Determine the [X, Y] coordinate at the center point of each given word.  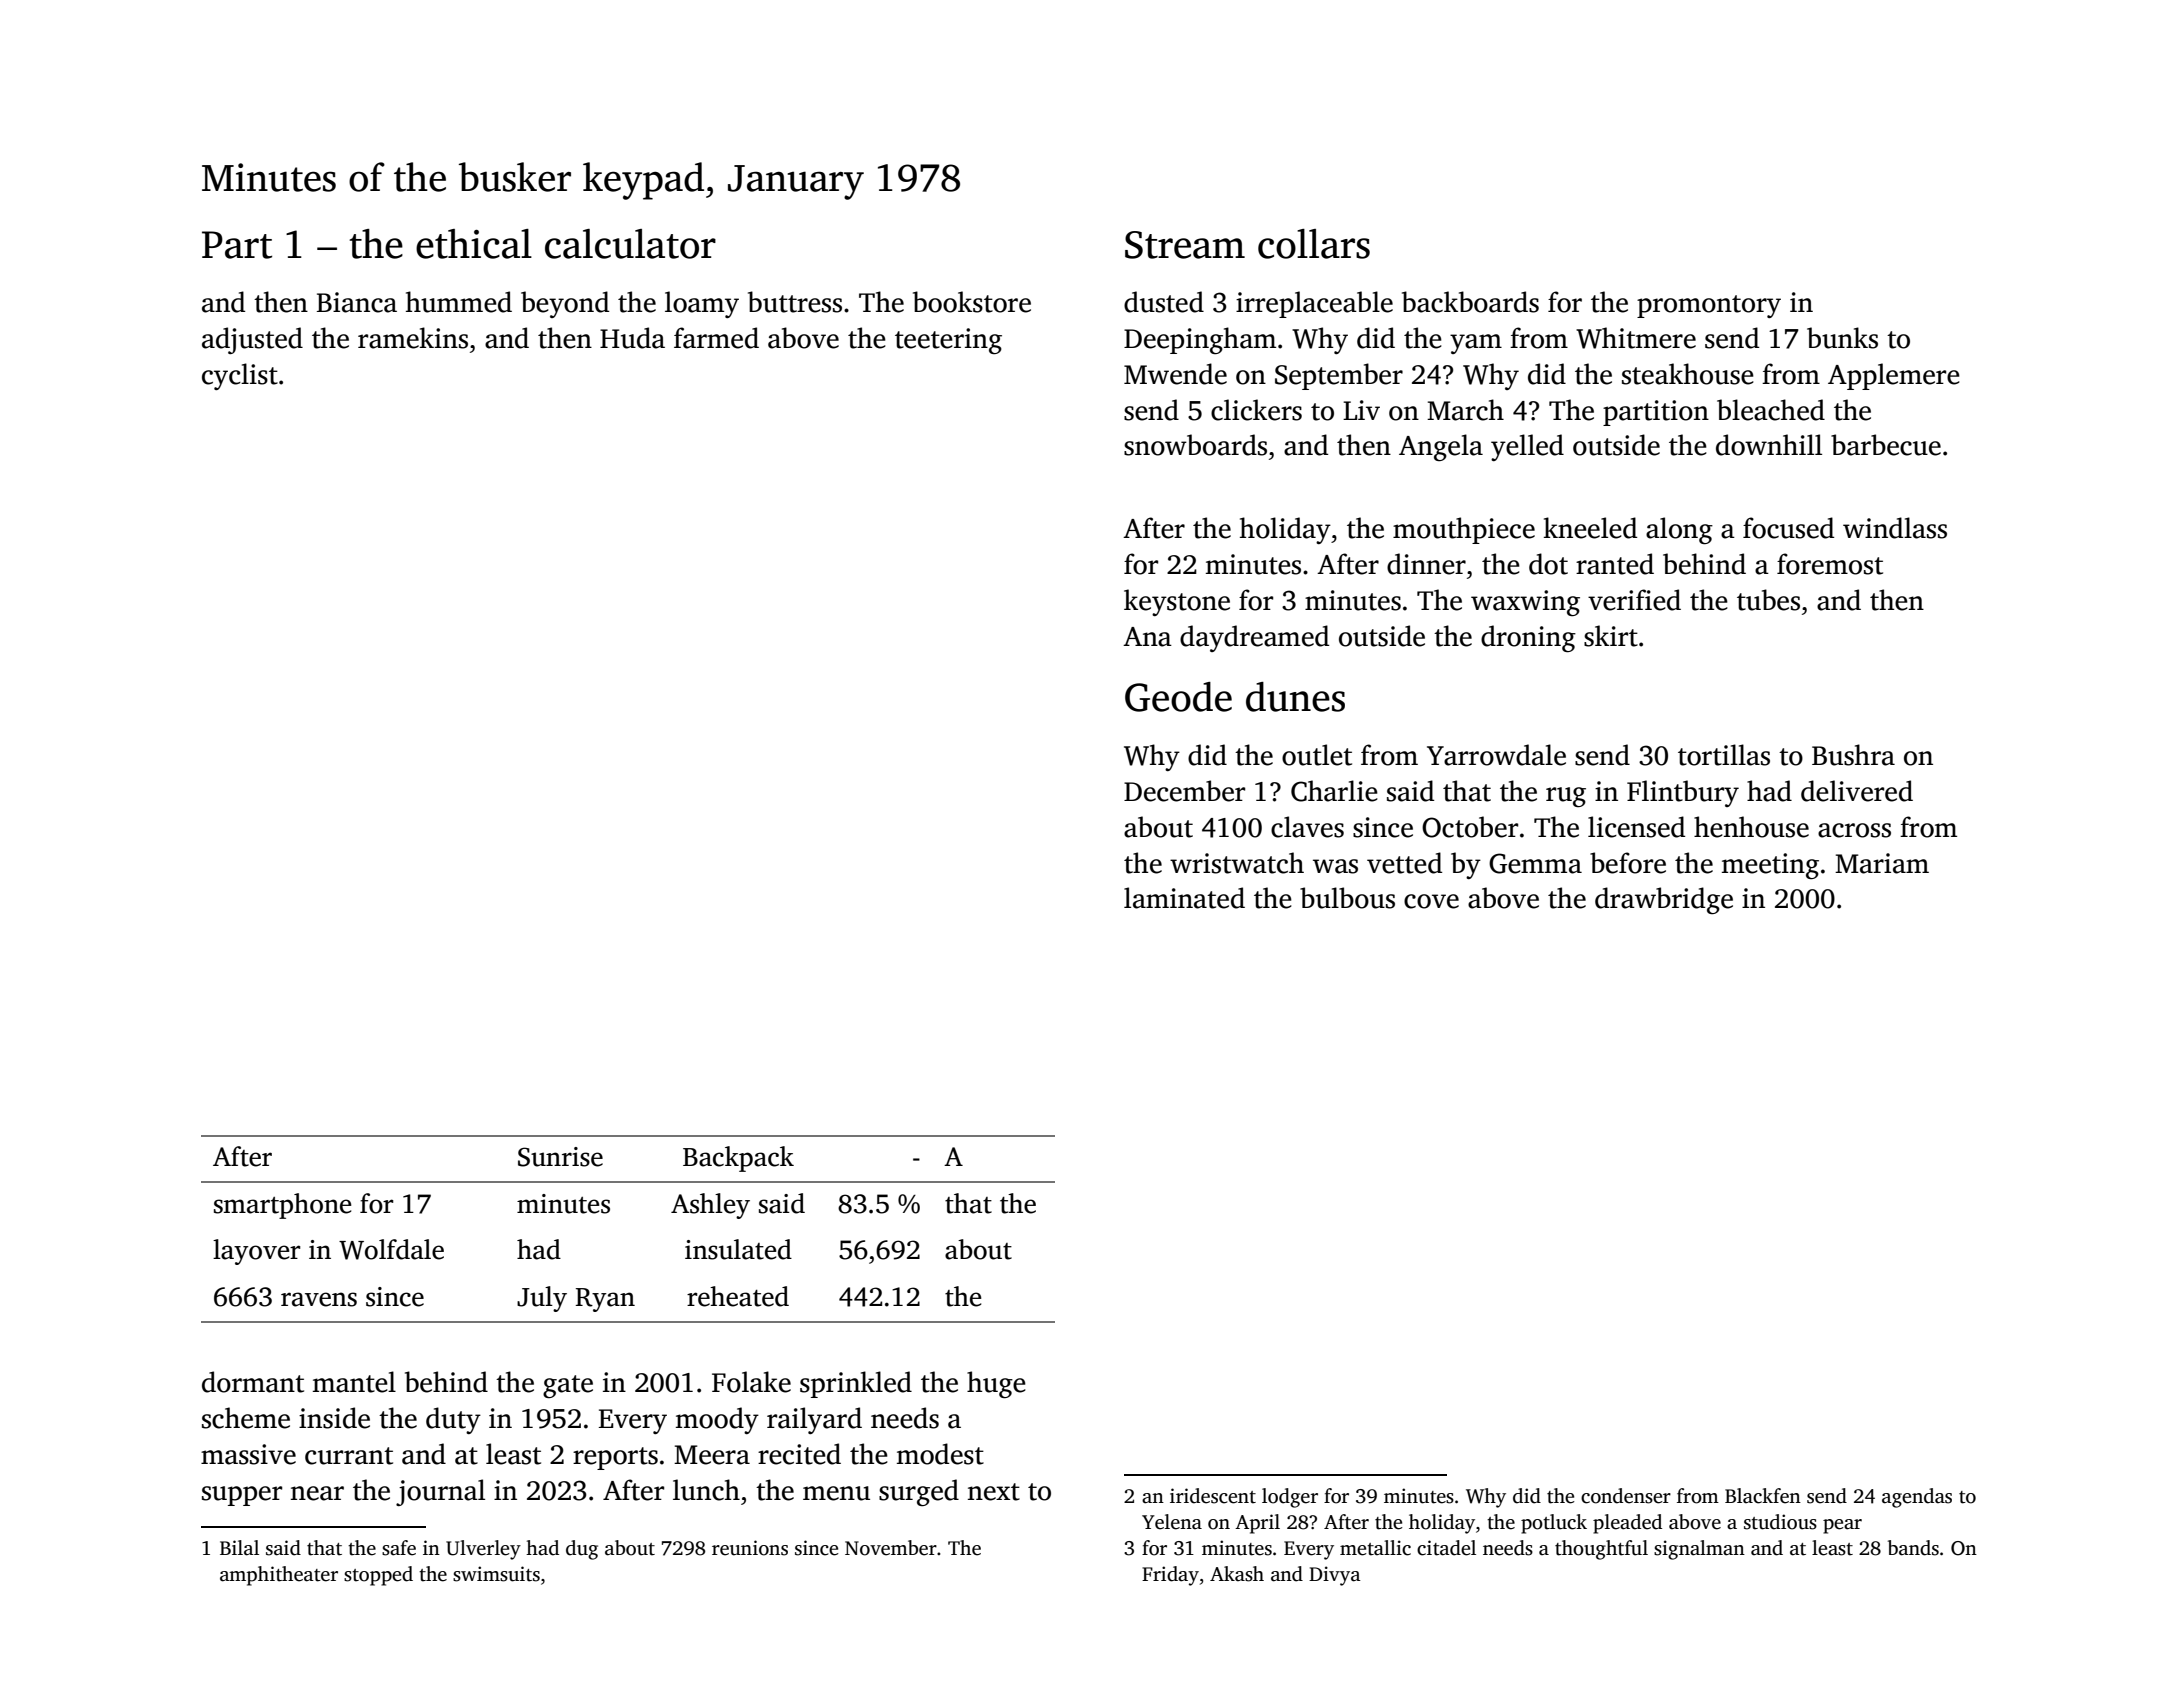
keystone [1177, 602]
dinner [1426, 564]
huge [996, 1384]
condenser [1626, 1496]
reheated [738, 1296]
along [1679, 530]
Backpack [738, 1159]
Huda [632, 338]
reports [615, 1458]
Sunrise [560, 1157]
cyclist [240, 376]
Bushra [1853, 755]
